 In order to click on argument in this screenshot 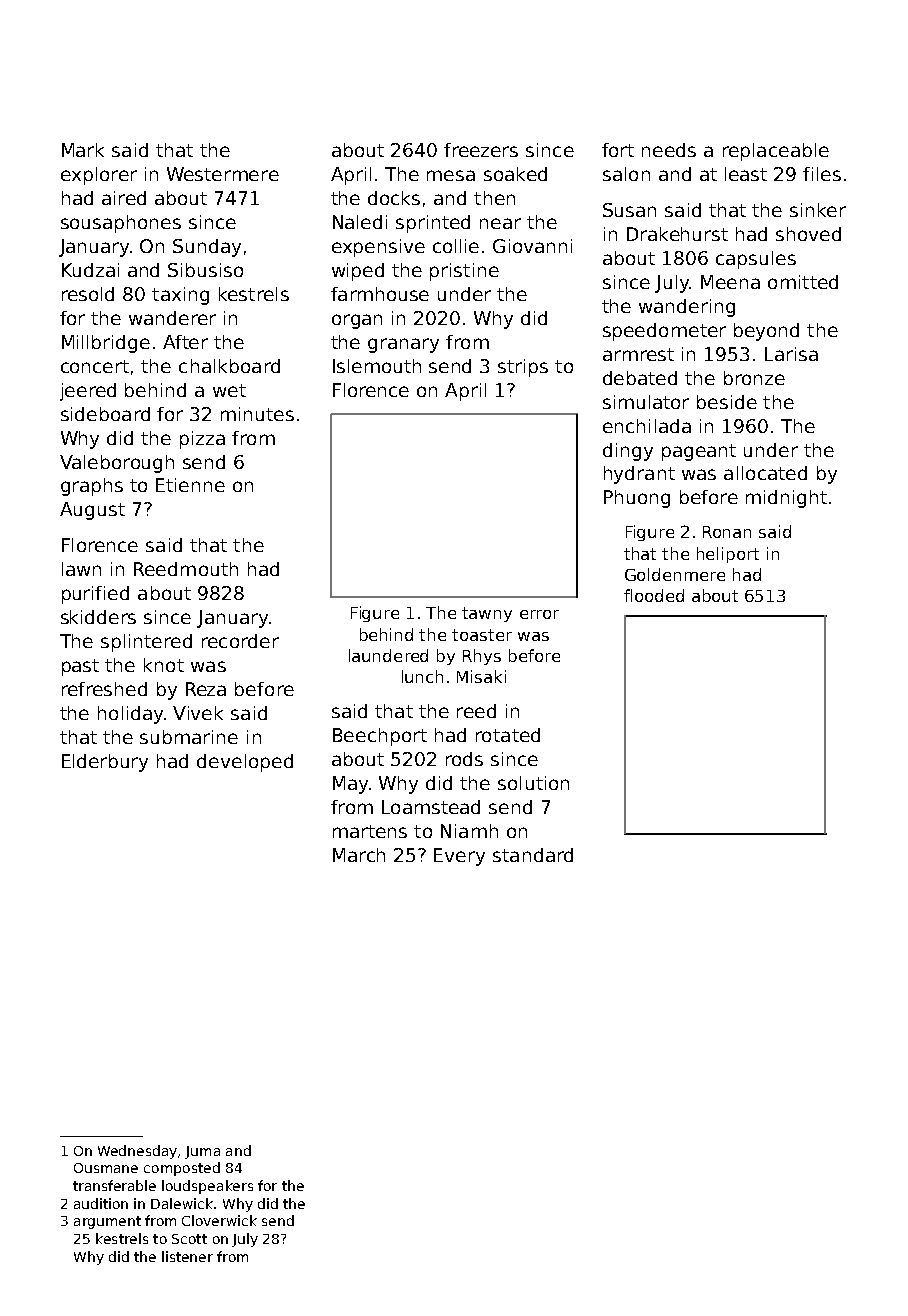, I will do `click(107, 1222)`.
